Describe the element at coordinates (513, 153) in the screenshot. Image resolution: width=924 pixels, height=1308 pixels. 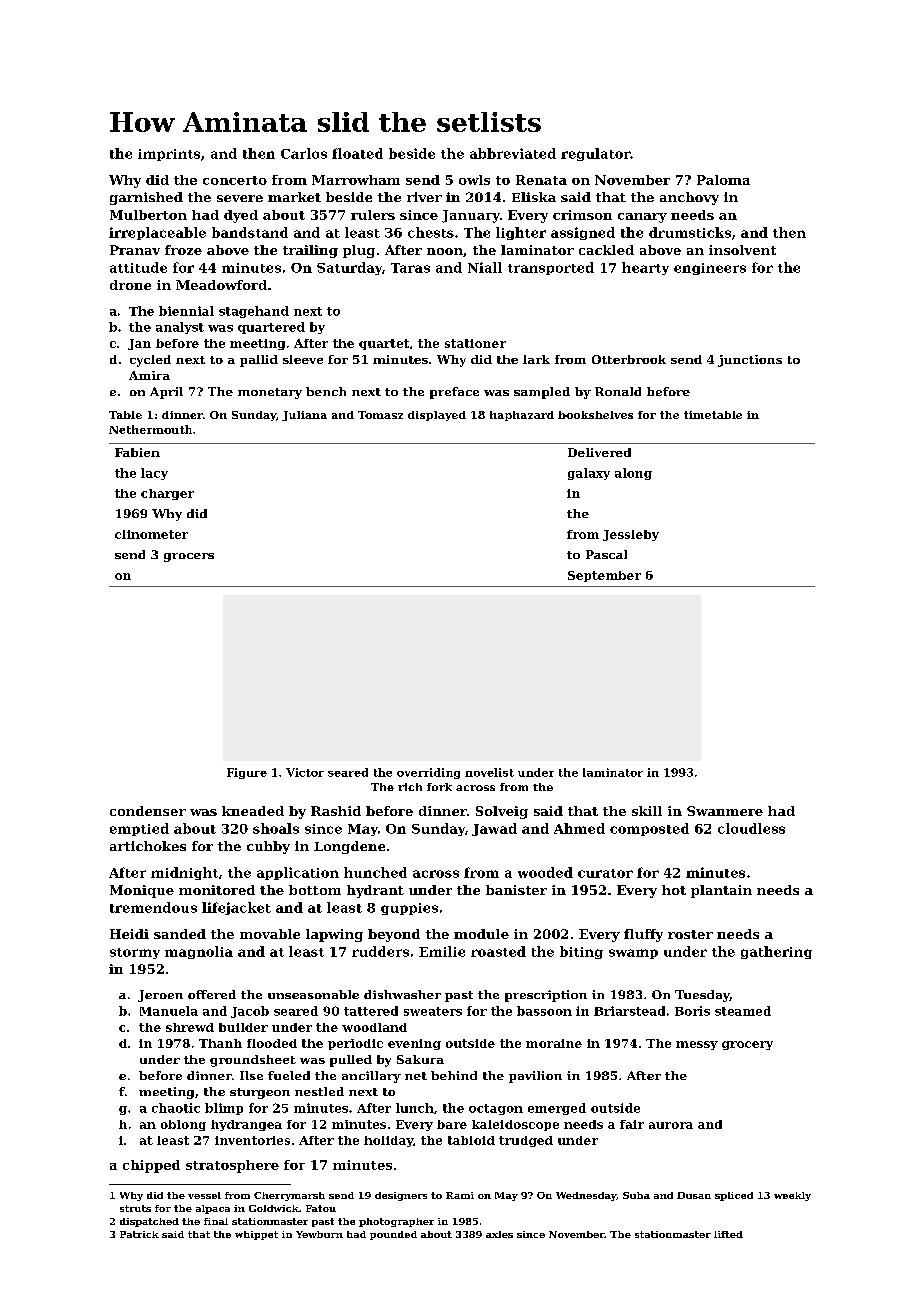
I see `abbreviated` at that location.
